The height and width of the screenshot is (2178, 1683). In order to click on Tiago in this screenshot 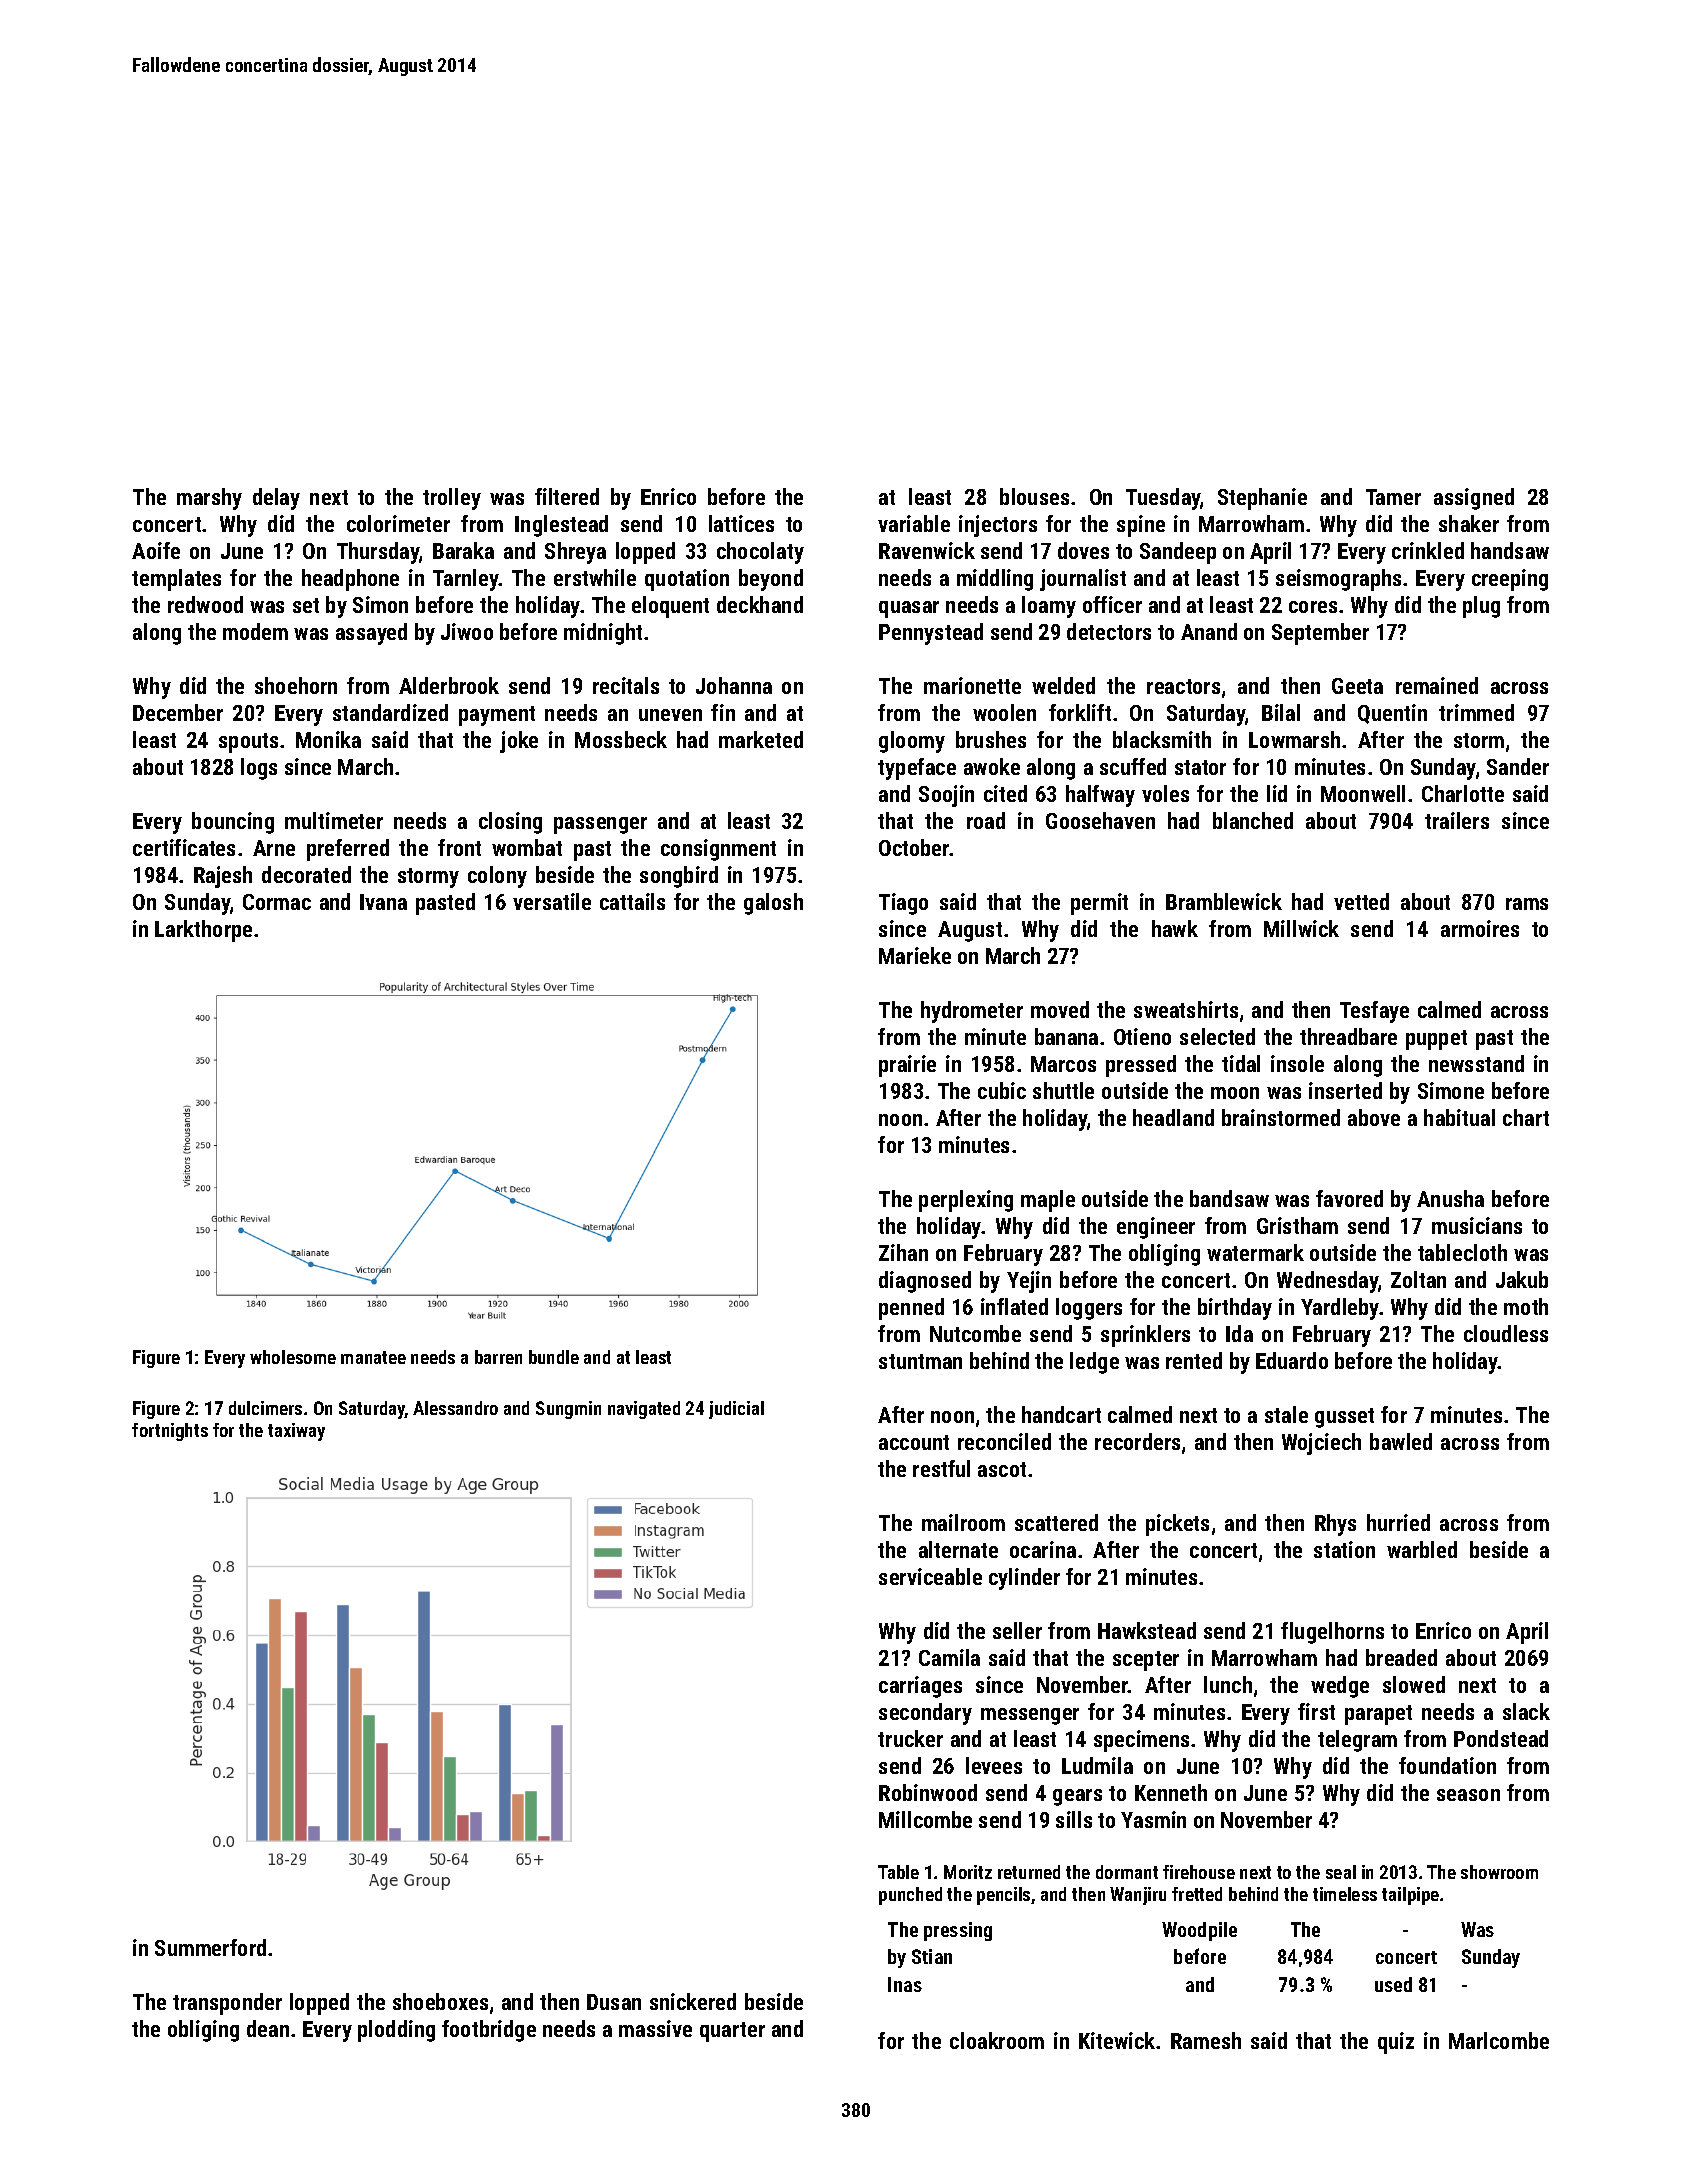, I will do `click(903, 904)`.
